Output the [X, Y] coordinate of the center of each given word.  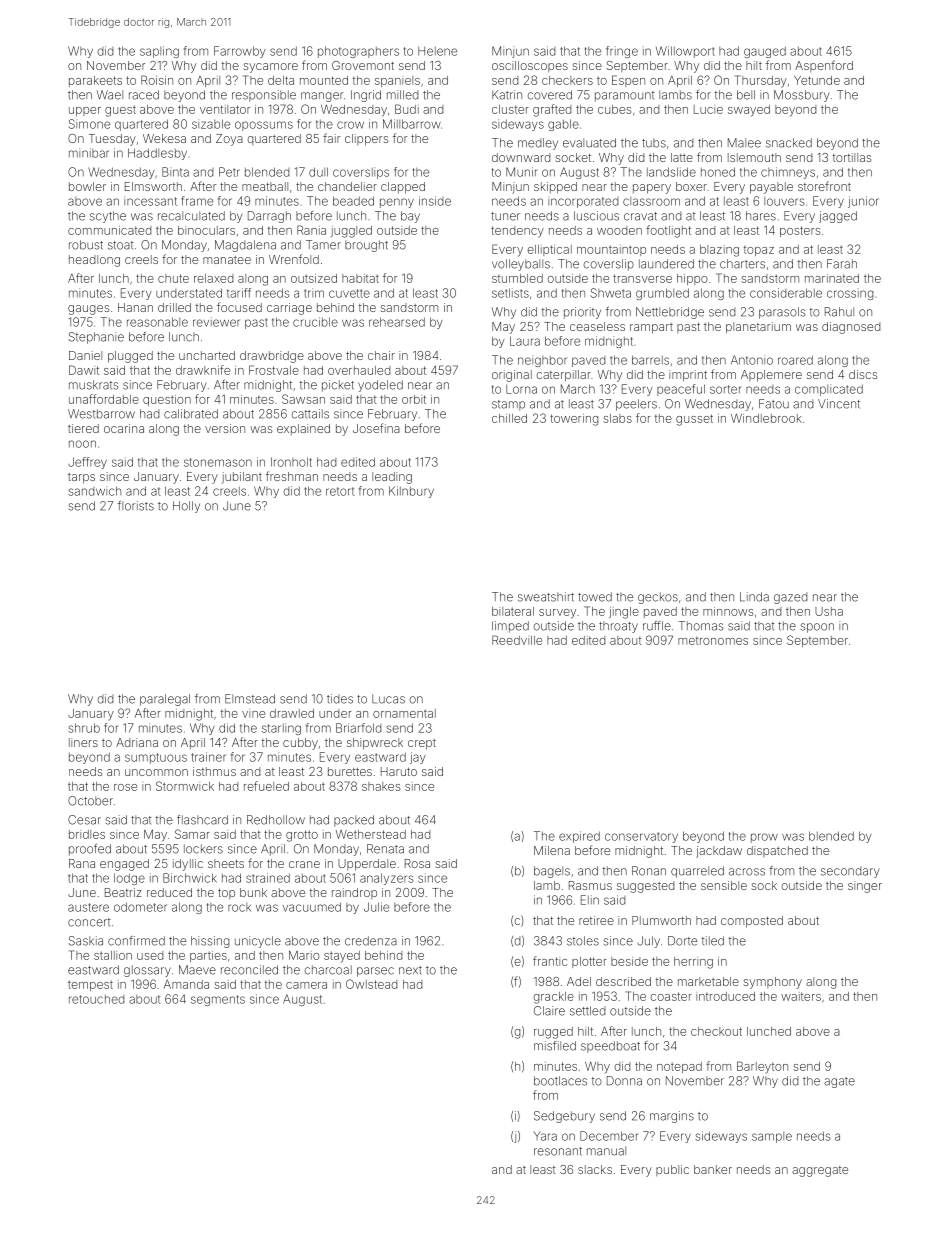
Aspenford [824, 66]
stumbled [517, 278]
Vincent [839, 404]
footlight [668, 231]
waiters [801, 996]
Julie [376, 907]
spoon [817, 628]
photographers [358, 52]
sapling [159, 52]
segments [218, 1000]
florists [136, 506]
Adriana [137, 742]
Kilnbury [411, 492]
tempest [90, 985]
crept [422, 744]
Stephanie [96, 338]
